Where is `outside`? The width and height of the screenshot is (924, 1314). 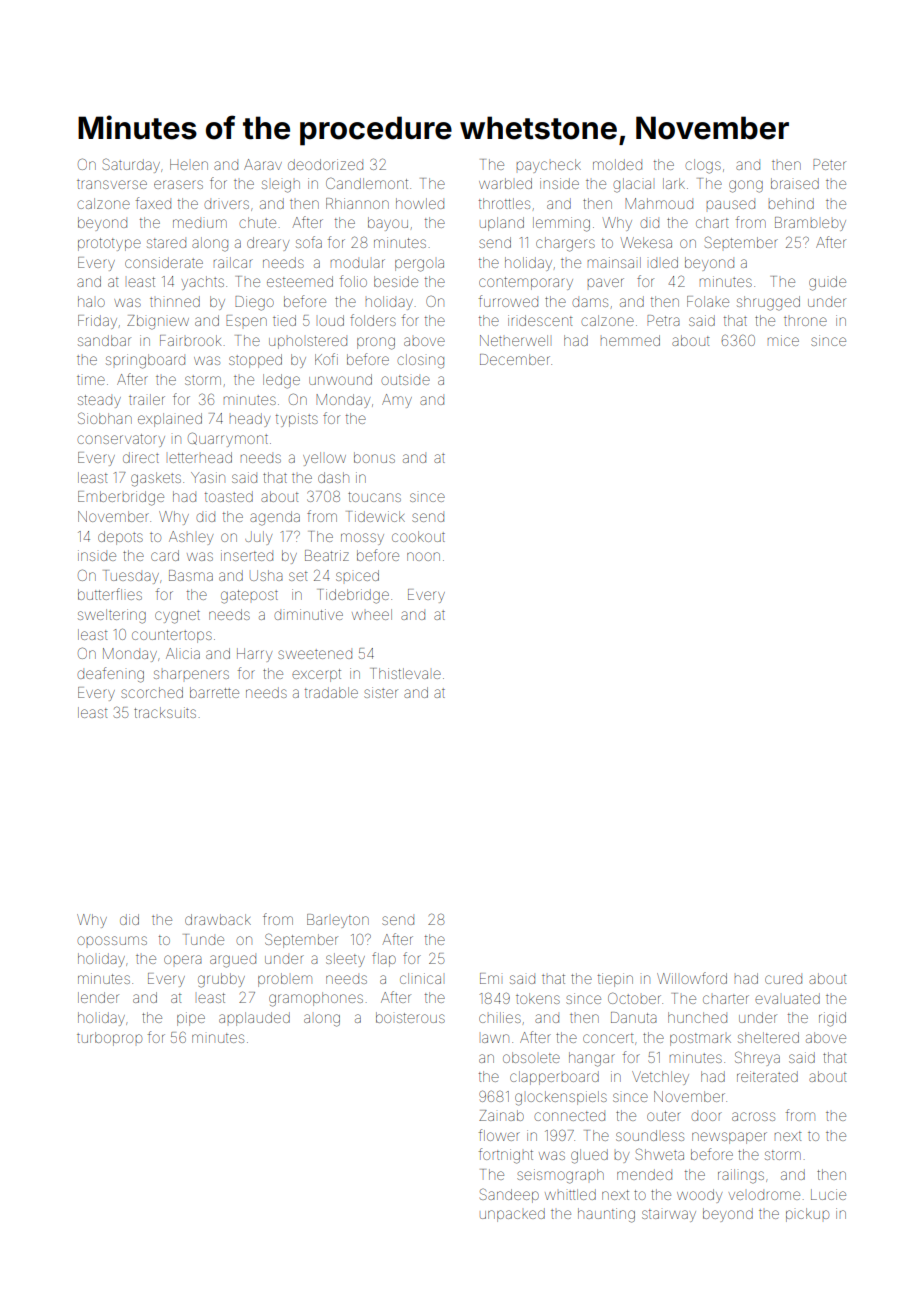 outside is located at coordinates (405, 380).
